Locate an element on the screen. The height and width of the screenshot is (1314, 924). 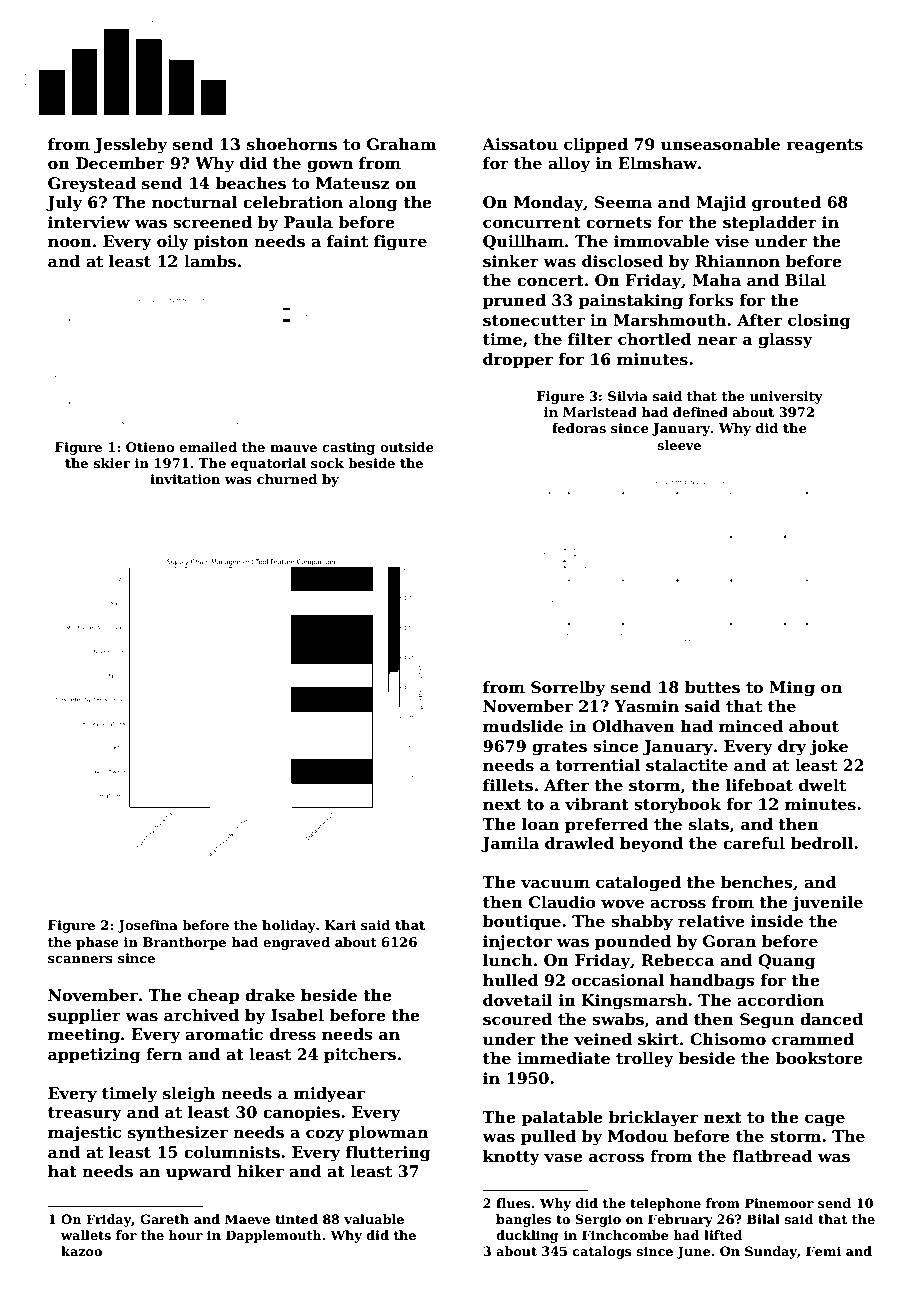
plowman is located at coordinates (388, 1133).
